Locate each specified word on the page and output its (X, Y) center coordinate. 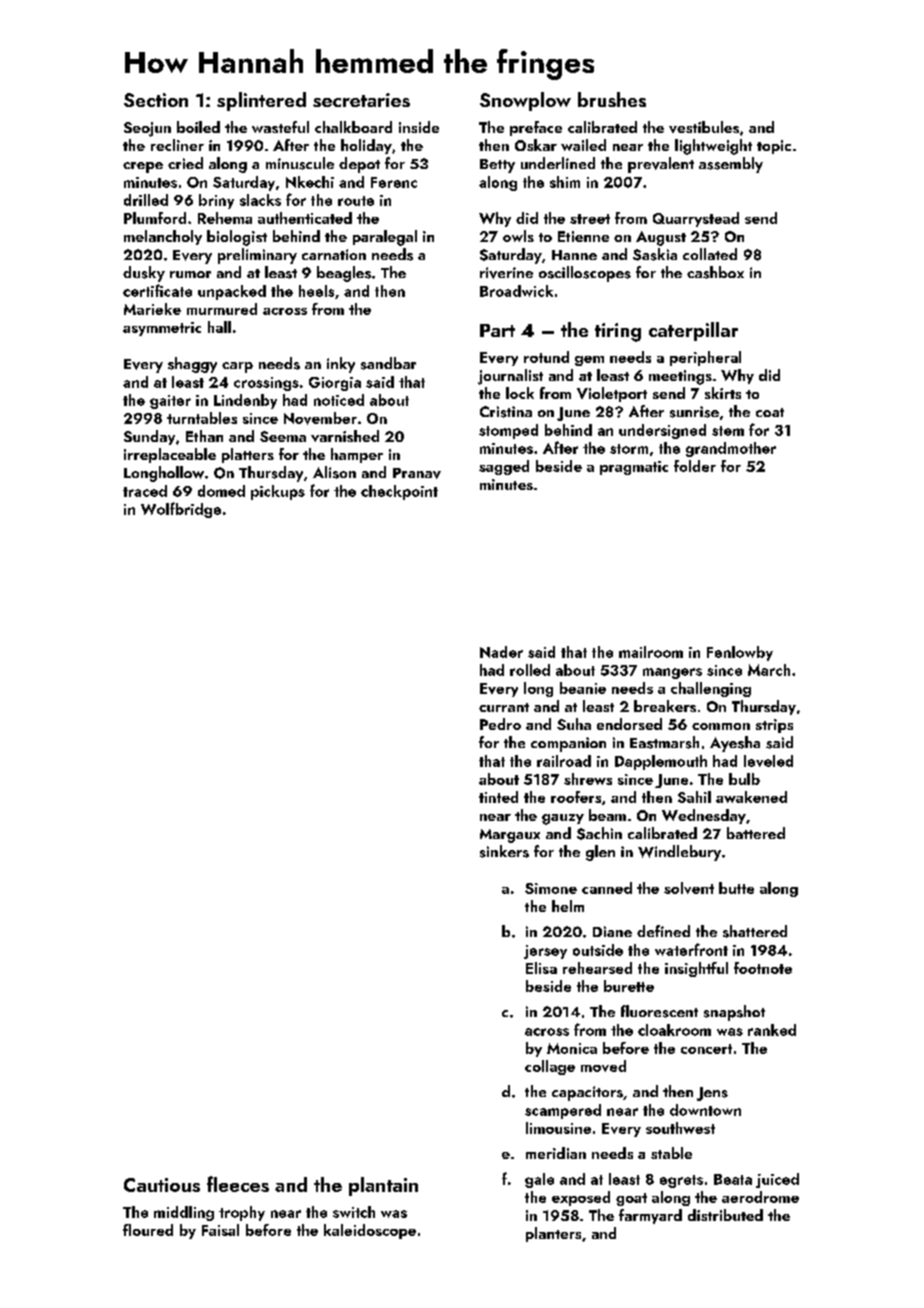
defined (663, 931)
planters (553, 1234)
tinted (498, 797)
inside (419, 127)
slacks (260, 200)
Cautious (162, 1185)
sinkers (504, 851)
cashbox (715, 272)
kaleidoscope (370, 1231)
